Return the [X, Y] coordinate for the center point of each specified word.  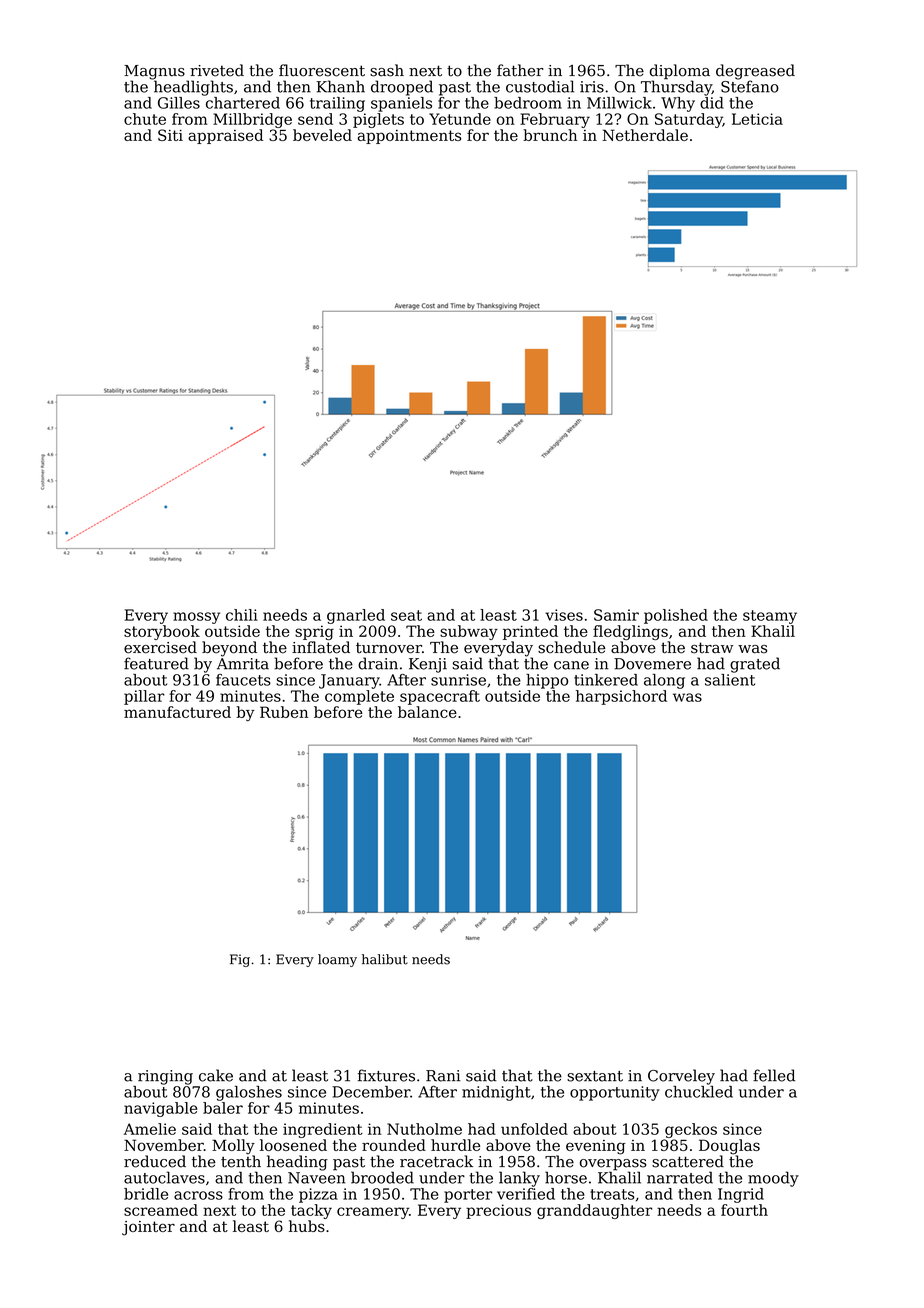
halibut [385, 959]
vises [564, 615]
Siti [170, 135]
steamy [770, 617]
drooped [402, 88]
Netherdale [645, 135]
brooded [382, 1177]
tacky [311, 1211]
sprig [314, 632]
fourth [744, 1210]
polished [676, 616]
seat [406, 615]
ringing [165, 1077]
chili [242, 615]
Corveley [681, 1077]
